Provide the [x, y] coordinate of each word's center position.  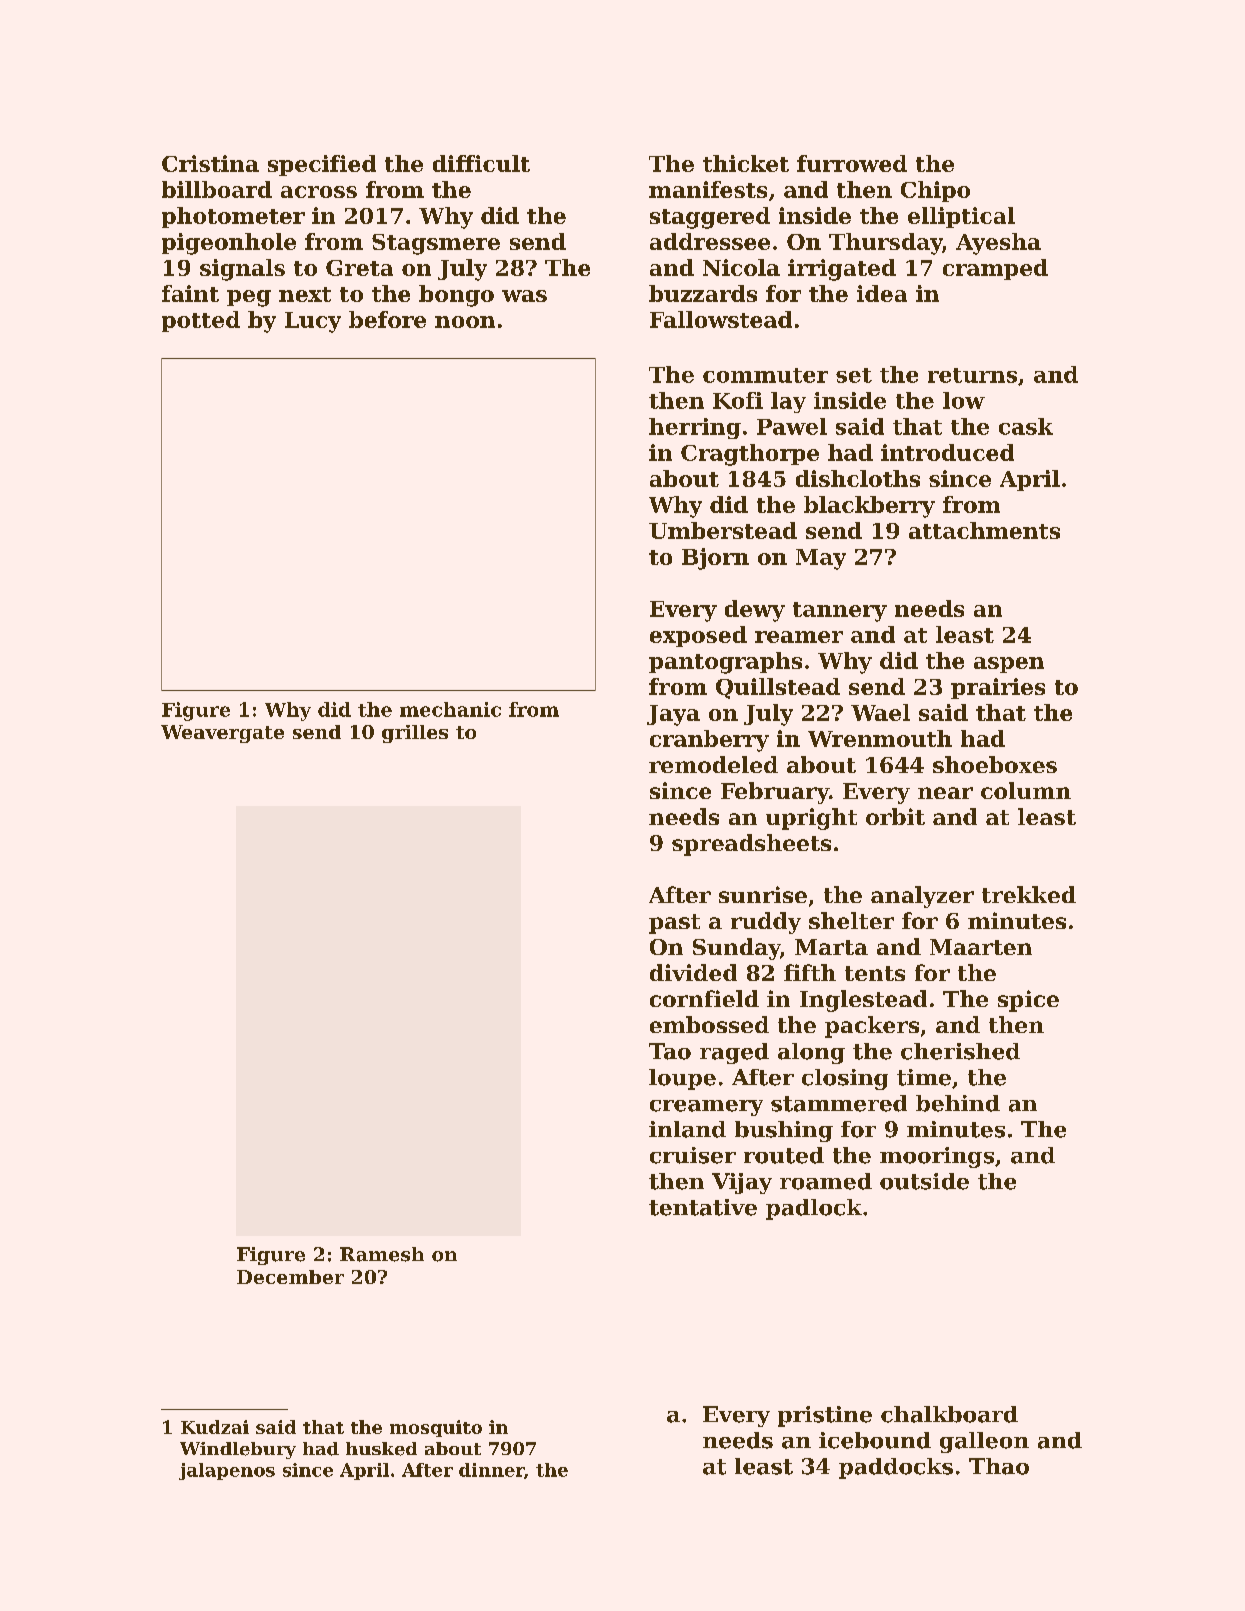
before [387, 319]
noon [465, 322]
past [674, 924]
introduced [947, 452]
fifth [810, 972]
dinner [491, 1470]
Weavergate [222, 734]
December [290, 1277]
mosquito [436, 1428]
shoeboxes [995, 764]
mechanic [450, 709]
